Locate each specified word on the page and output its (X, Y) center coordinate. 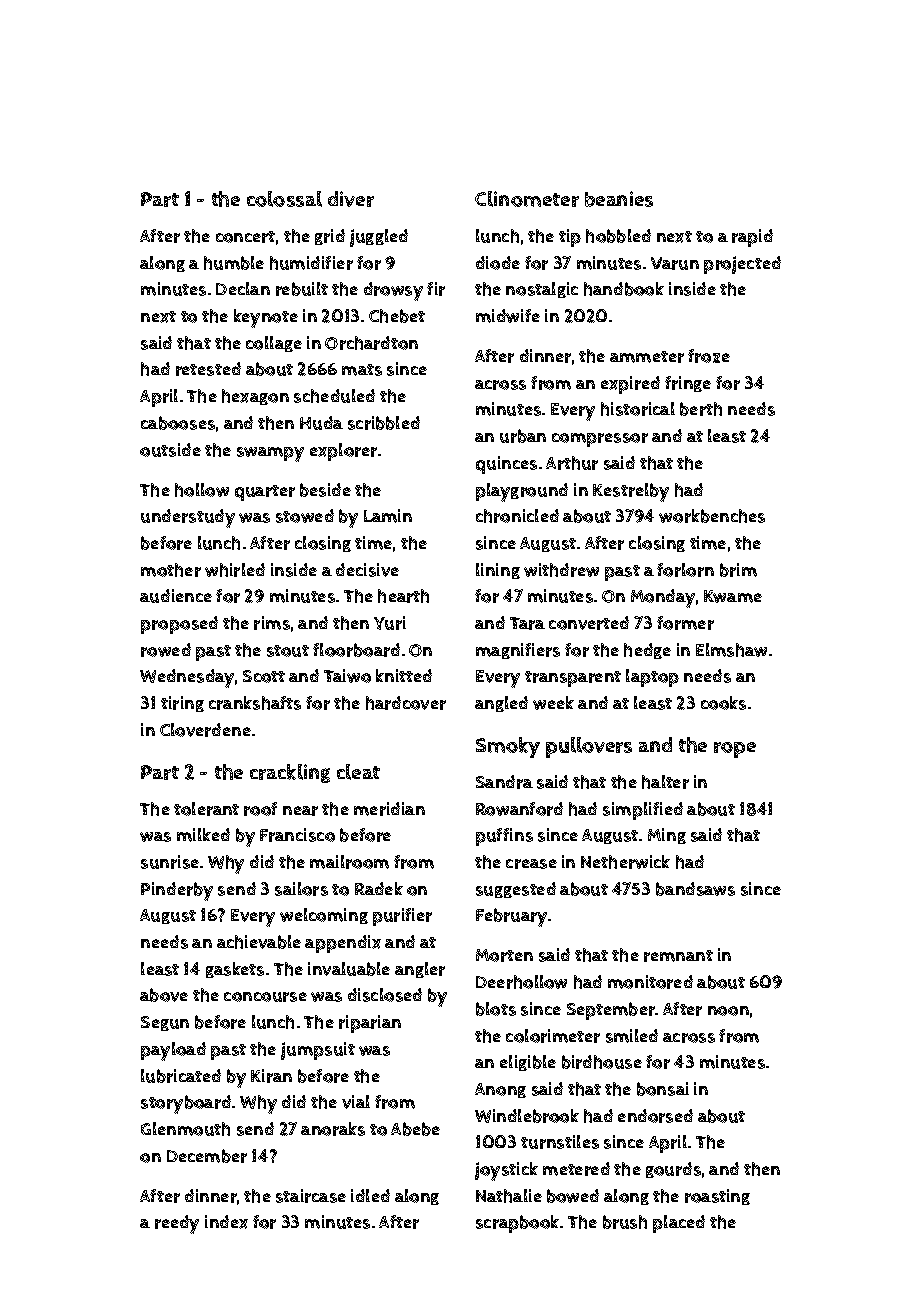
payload (173, 1051)
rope (735, 750)
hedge (647, 651)
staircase (311, 1196)
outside (170, 450)
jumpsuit (318, 1051)
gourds (673, 1170)
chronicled (517, 516)
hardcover (406, 703)
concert (245, 237)
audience (176, 596)
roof (260, 809)
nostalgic (542, 290)
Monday (663, 598)
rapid (752, 238)
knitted (404, 675)
